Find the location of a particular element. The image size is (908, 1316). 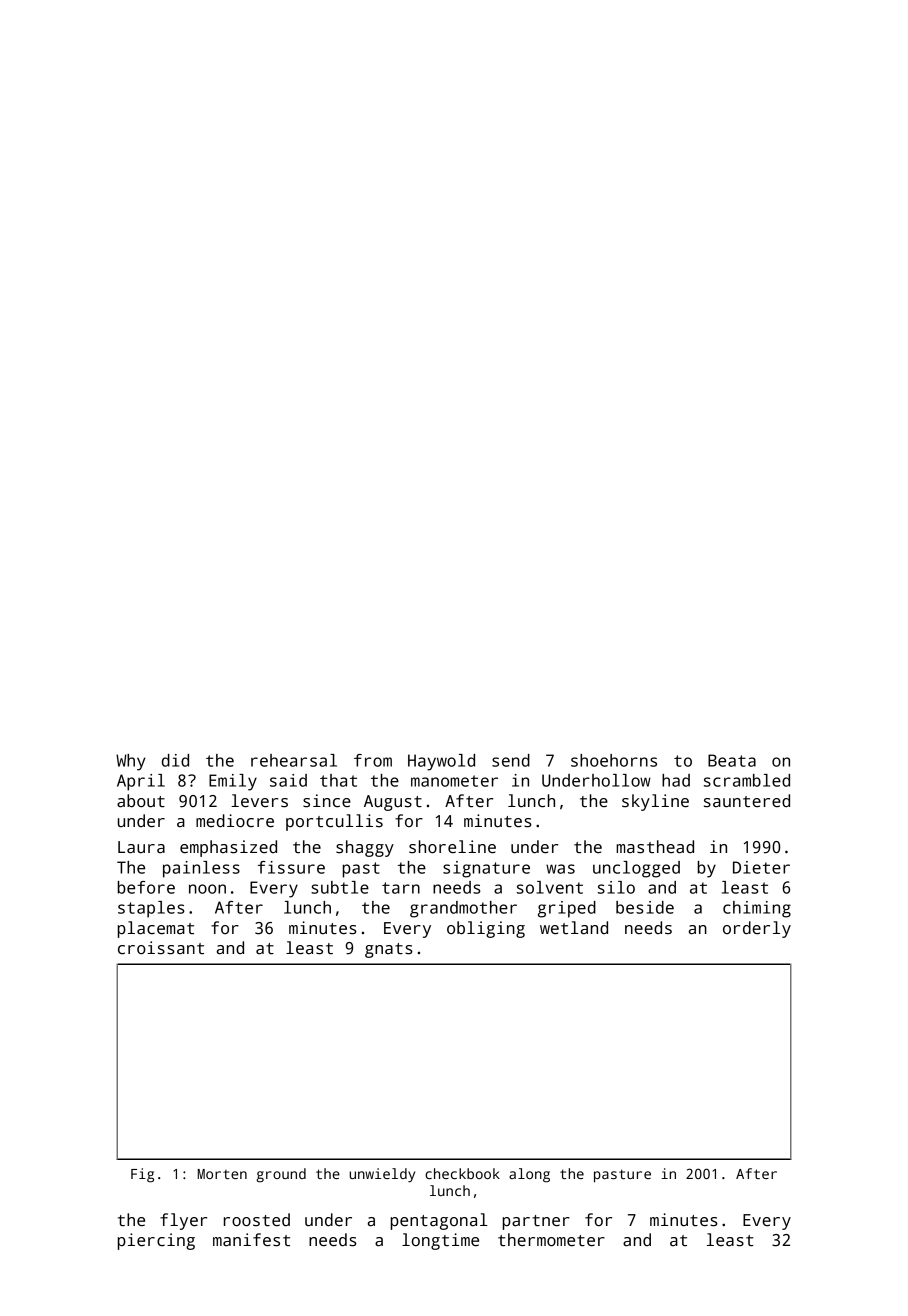

rehearsal is located at coordinates (294, 760).
